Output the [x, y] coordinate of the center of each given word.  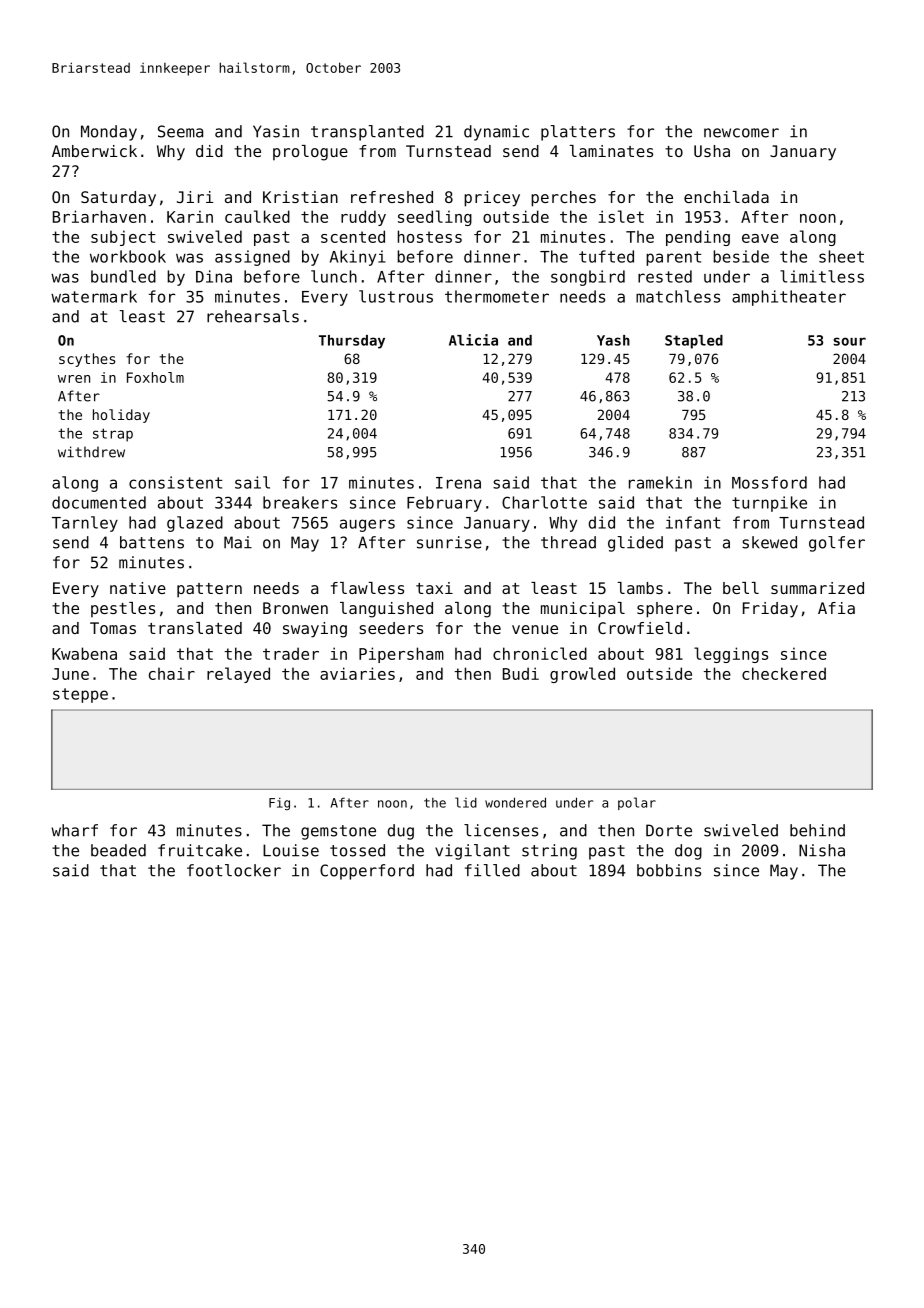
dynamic [496, 133]
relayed [238, 675]
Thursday [352, 342]
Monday [109, 133]
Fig [279, 804]
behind [817, 830]
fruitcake [200, 850]
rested [665, 276]
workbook [128, 256]
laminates [611, 151]
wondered [515, 802]
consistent [175, 482]
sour [850, 341]
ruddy [363, 218]
